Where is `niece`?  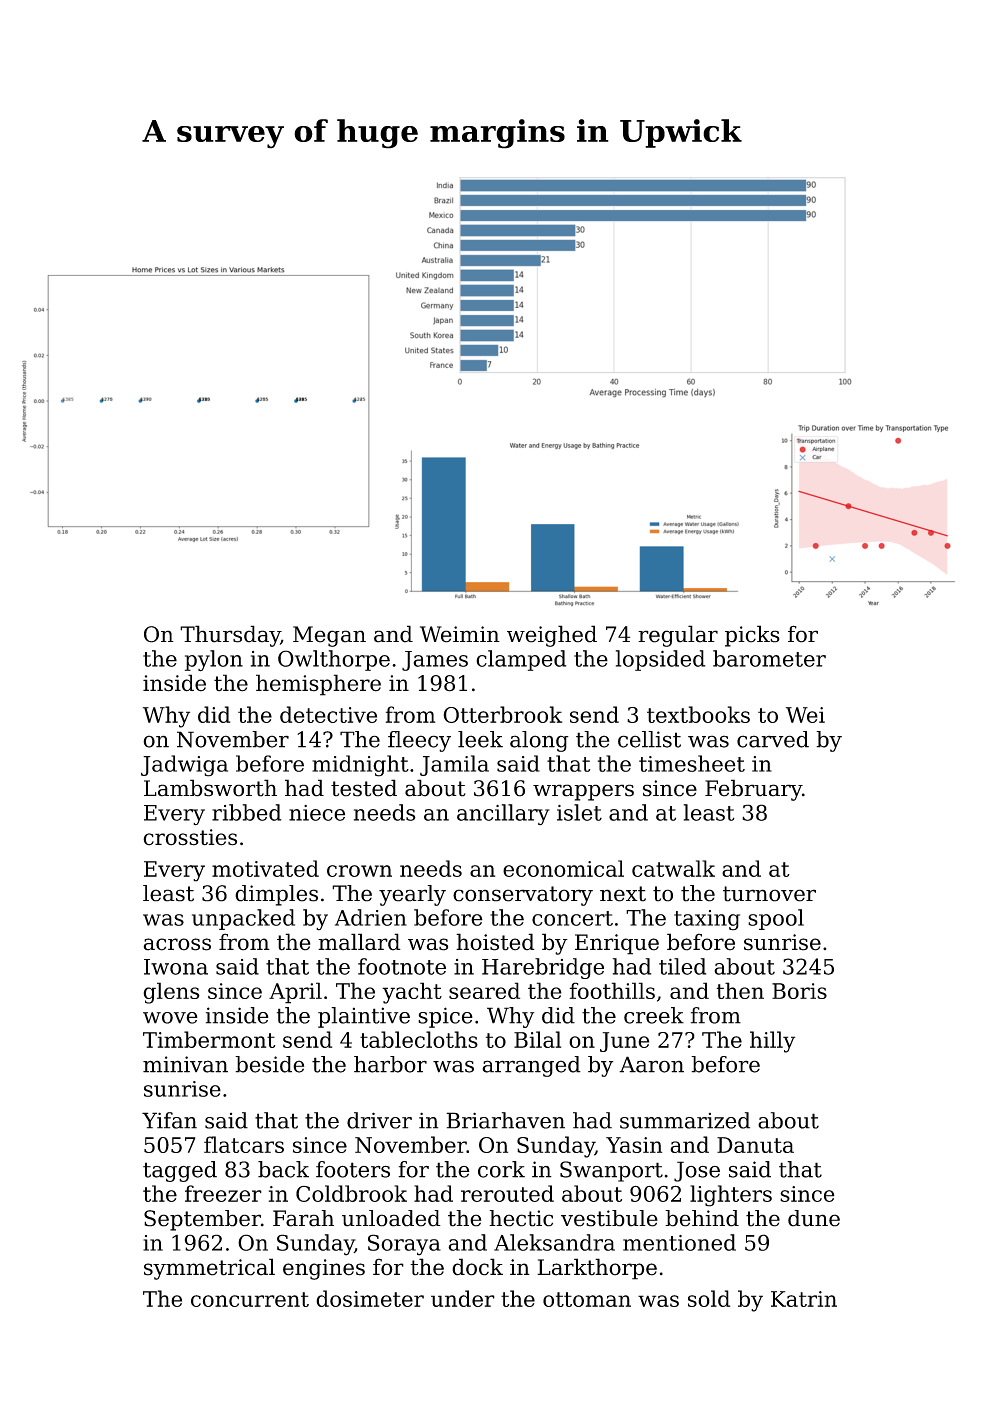
niece is located at coordinates (317, 813).
